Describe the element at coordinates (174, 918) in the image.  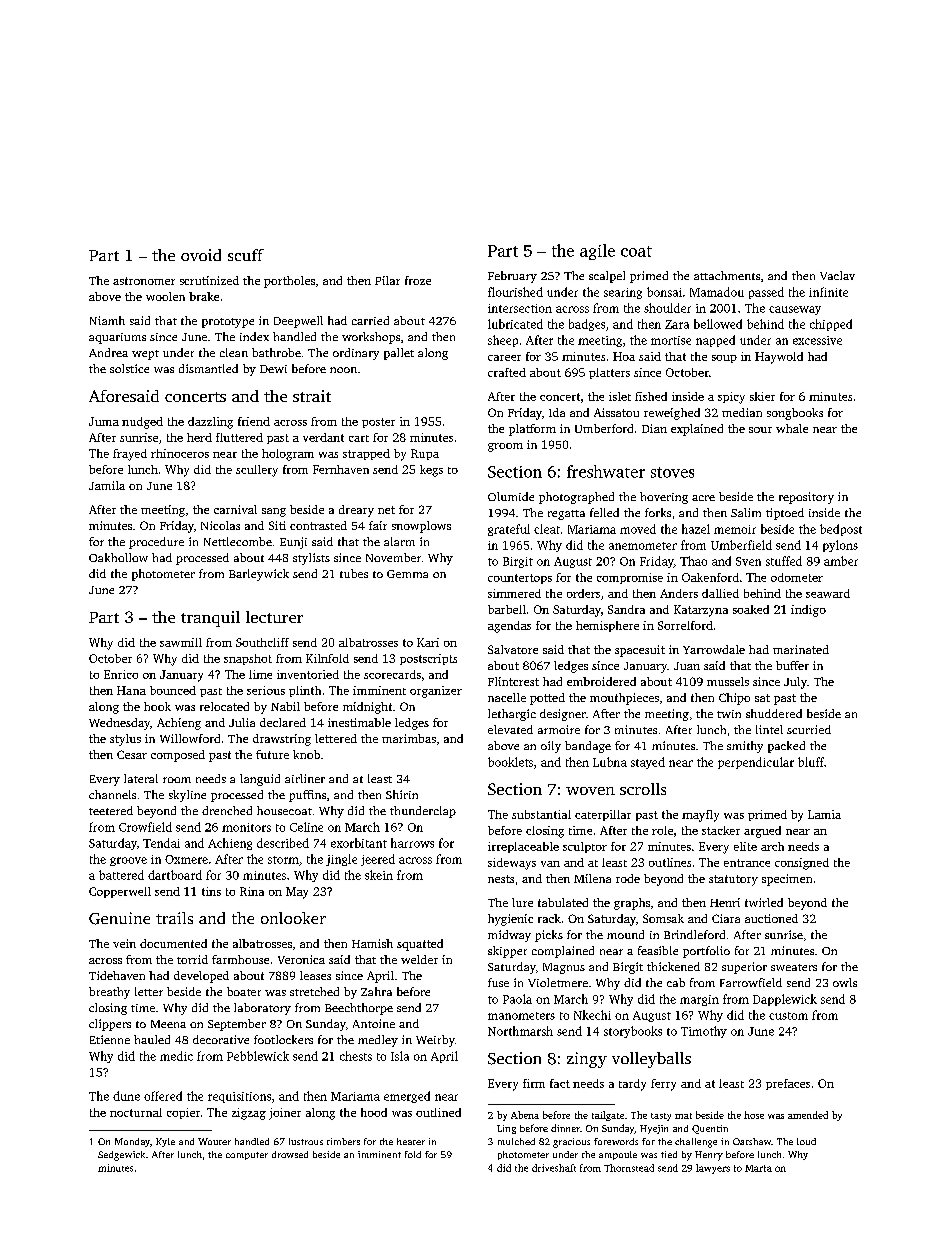
I see `trails` at that location.
